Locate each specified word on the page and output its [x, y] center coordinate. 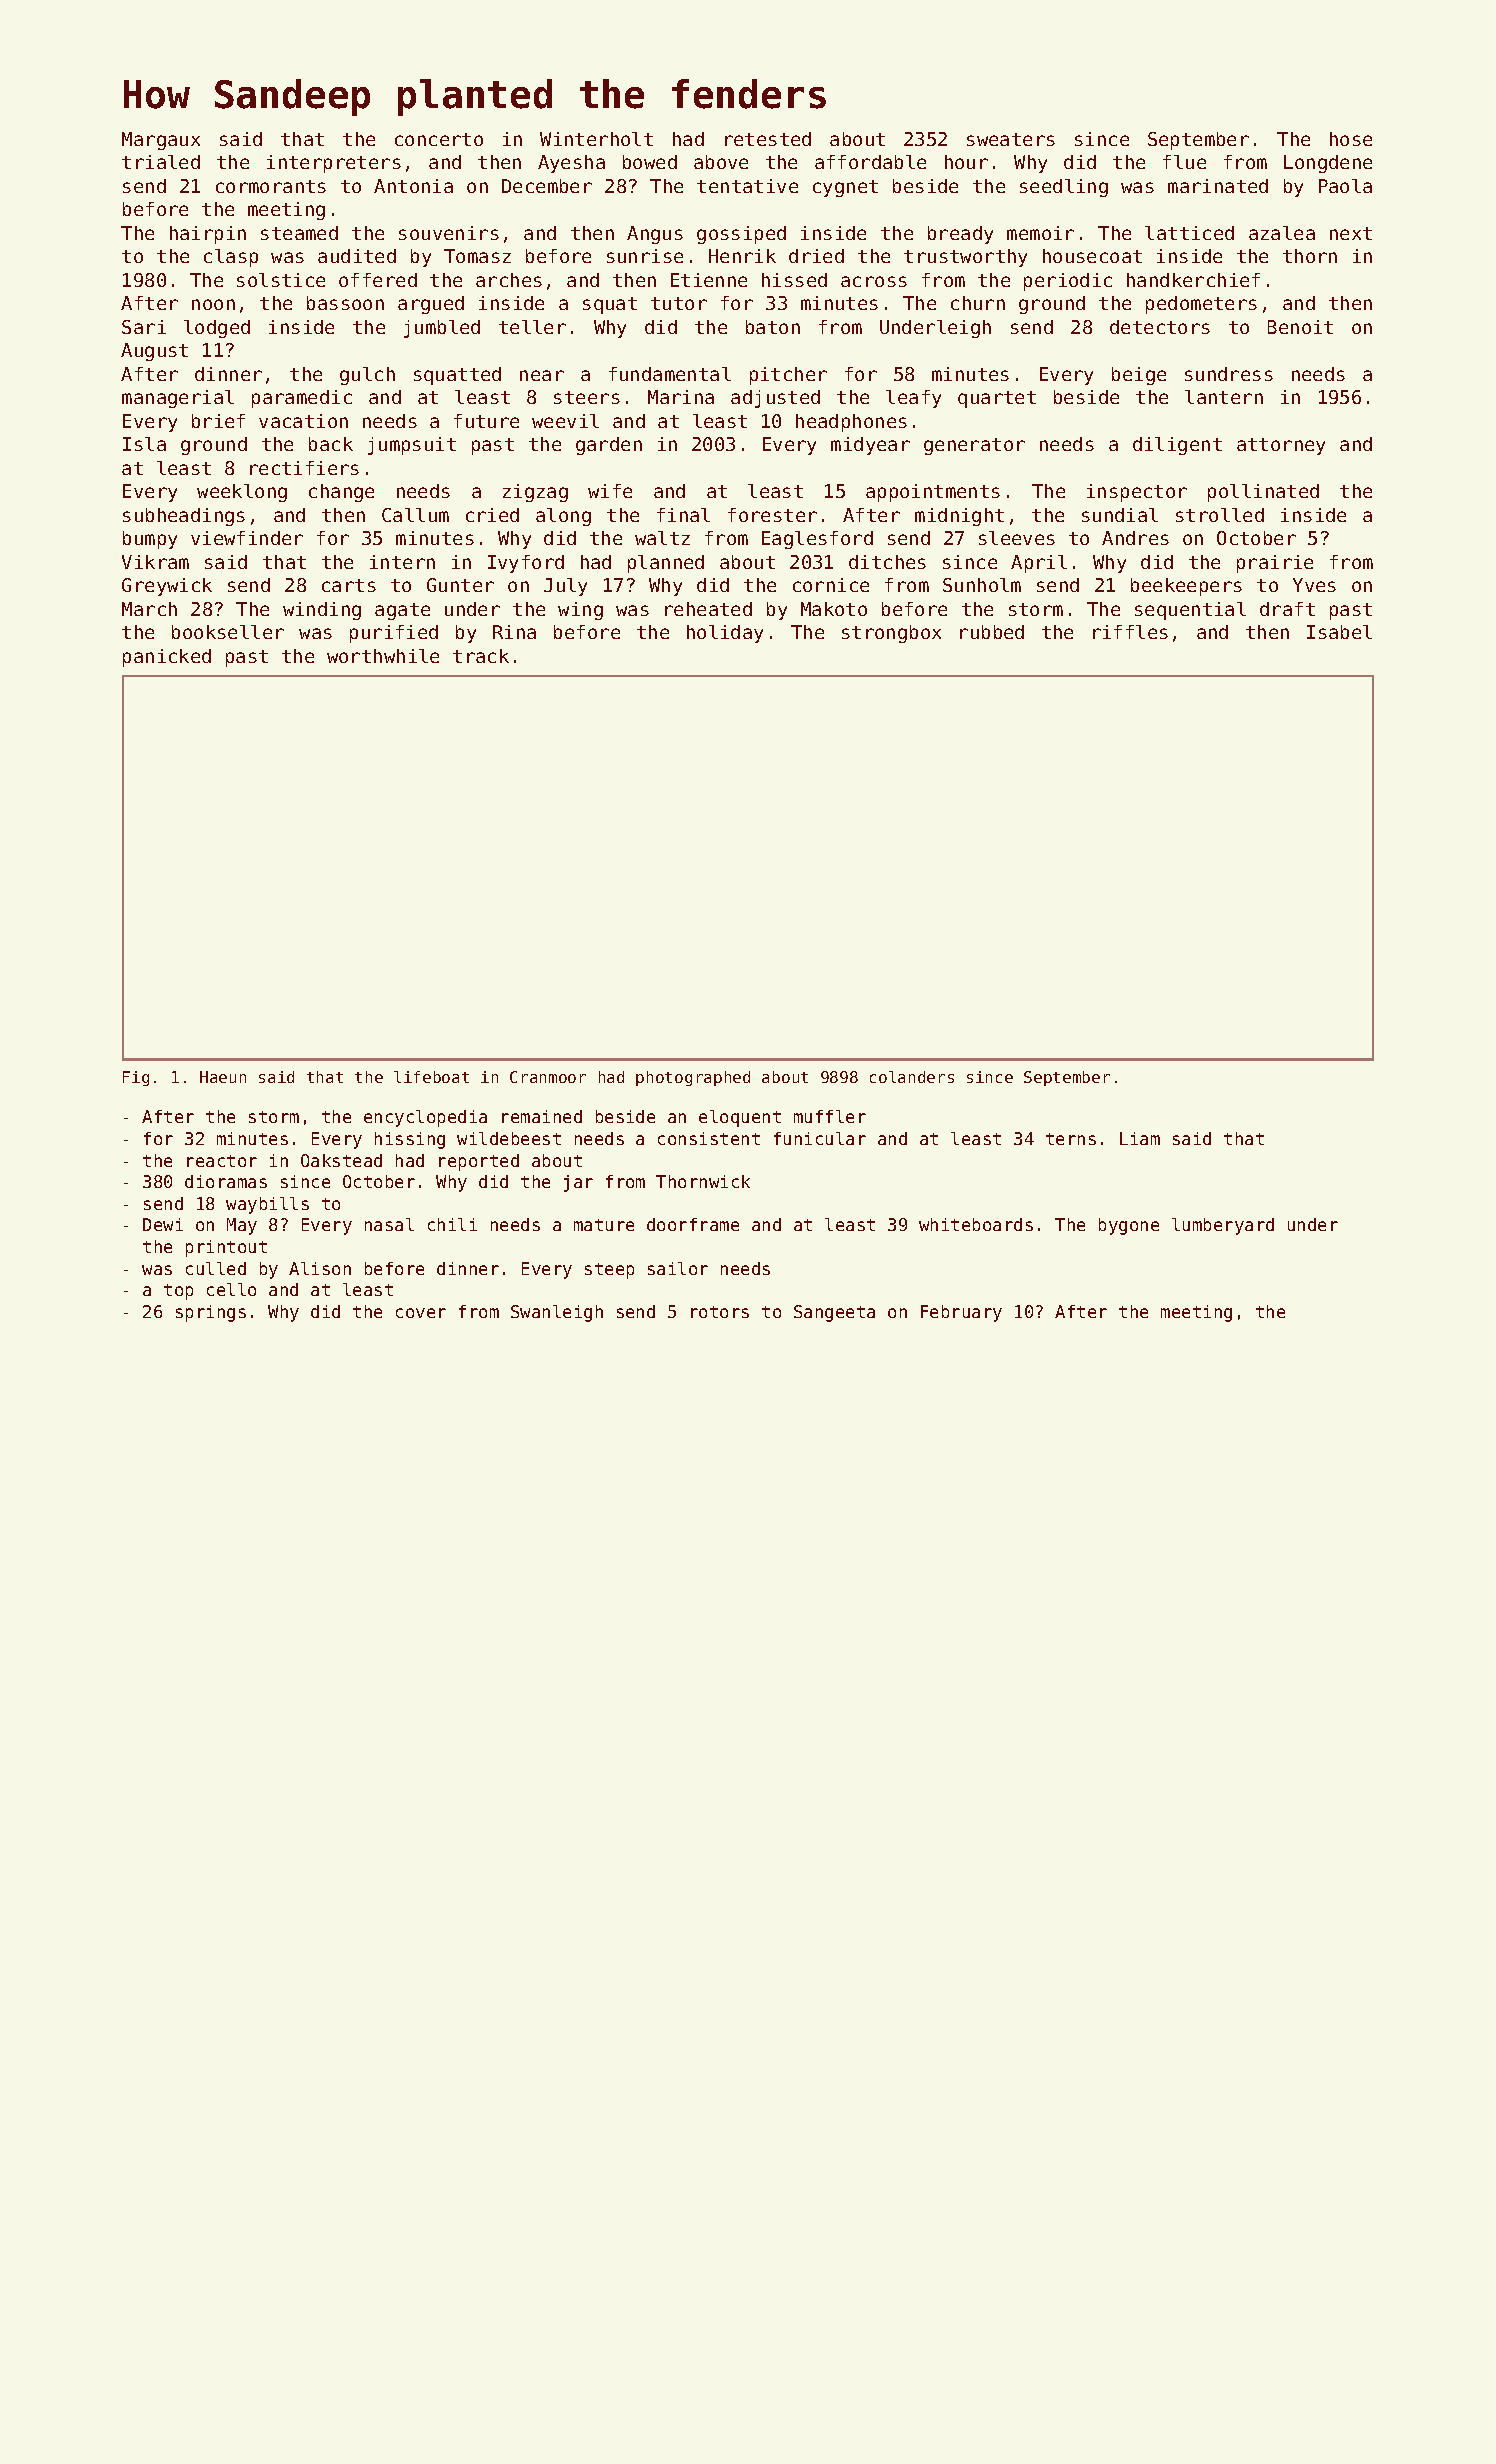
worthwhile [383, 656]
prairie [1275, 564]
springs [211, 1313]
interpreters [334, 164]
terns [1071, 1139]
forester [772, 515]
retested [768, 139]
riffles [1130, 632]
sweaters [1011, 139]
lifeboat [431, 1077]
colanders [912, 1077]
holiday [725, 634]
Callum [415, 515]
